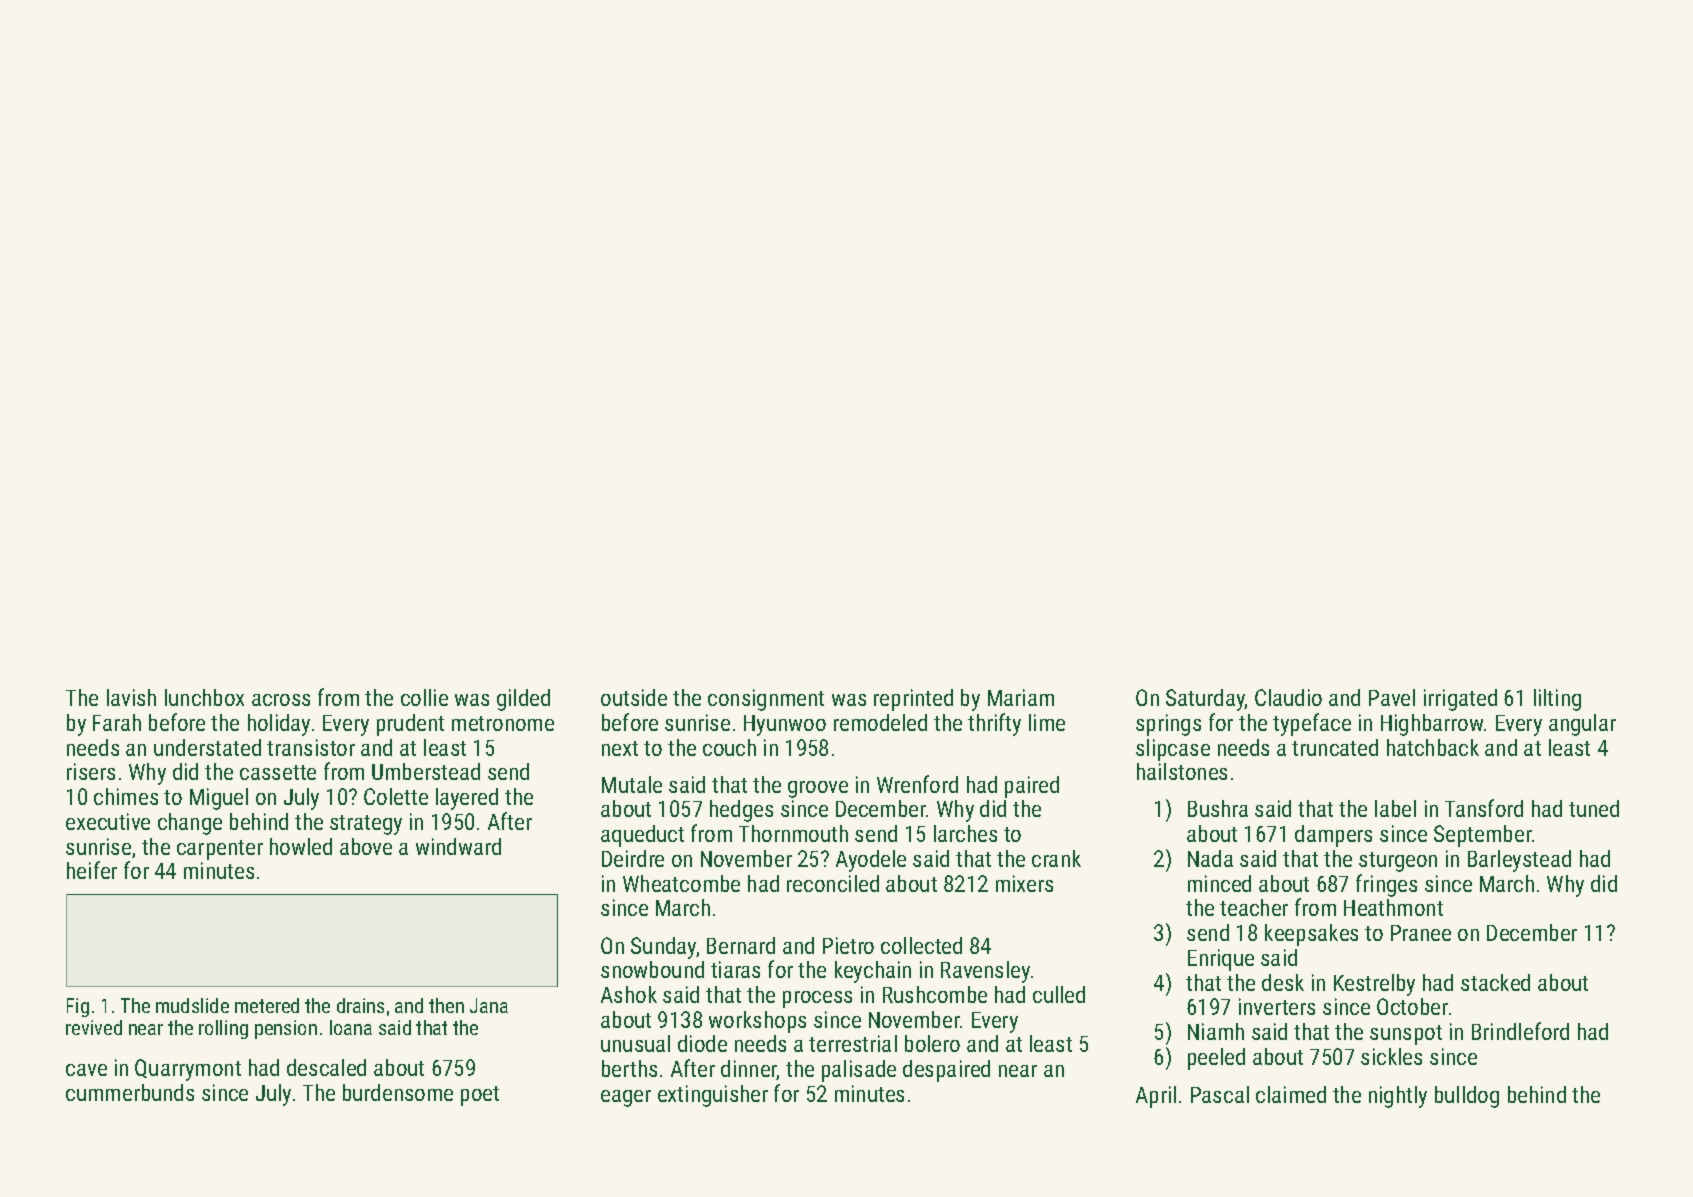  Describe the element at coordinates (424, 697) in the screenshot. I see `collie` at that location.
